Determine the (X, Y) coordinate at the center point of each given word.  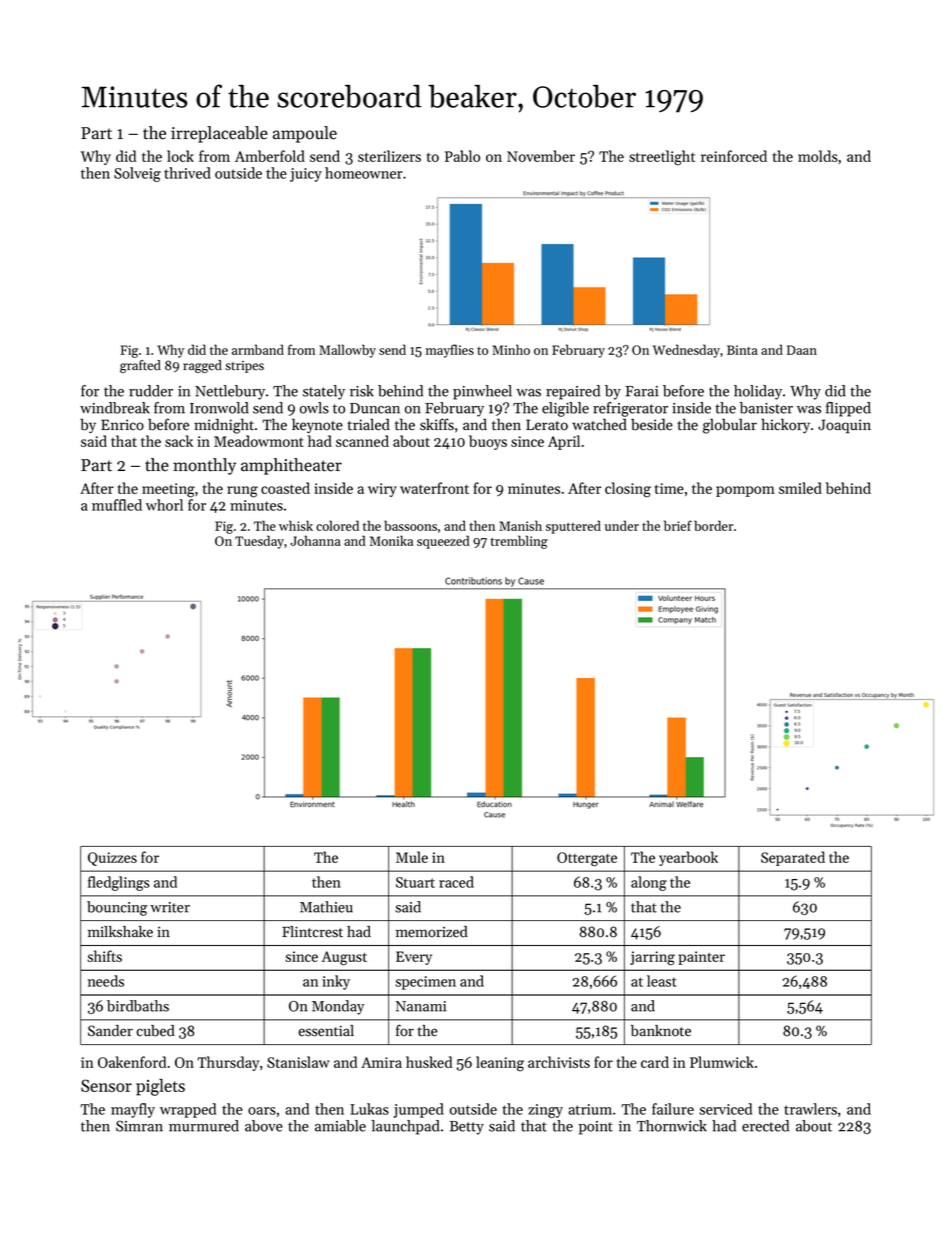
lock (180, 156)
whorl (164, 505)
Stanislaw (298, 1062)
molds (818, 156)
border (713, 525)
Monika (391, 540)
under (622, 525)
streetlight (662, 158)
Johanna (316, 540)
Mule (412, 857)
